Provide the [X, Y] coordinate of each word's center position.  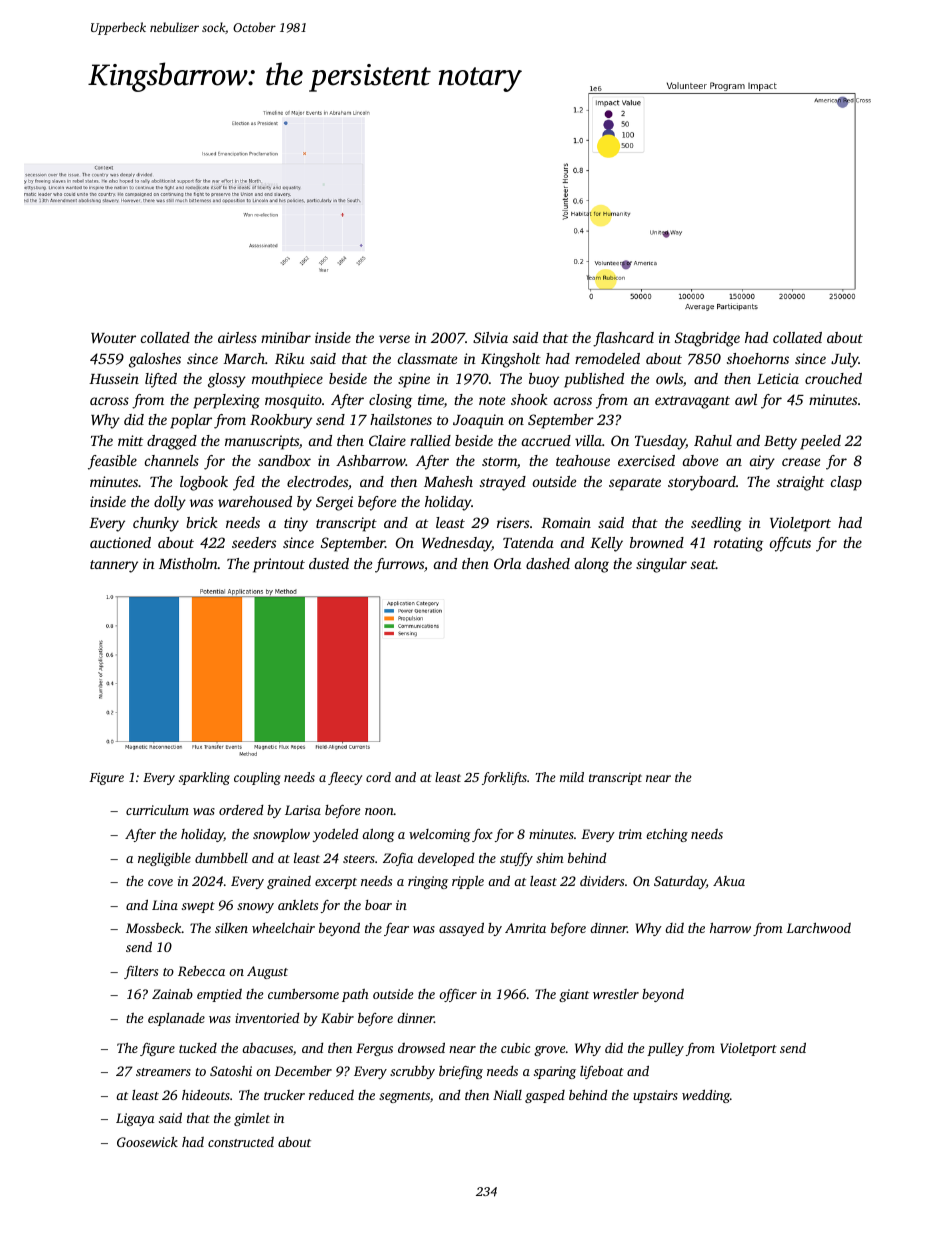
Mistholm [188, 563]
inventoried [267, 1018]
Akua [729, 881]
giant [574, 995]
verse [394, 339]
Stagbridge [707, 339]
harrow [730, 928]
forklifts [504, 778]
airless [237, 337]
